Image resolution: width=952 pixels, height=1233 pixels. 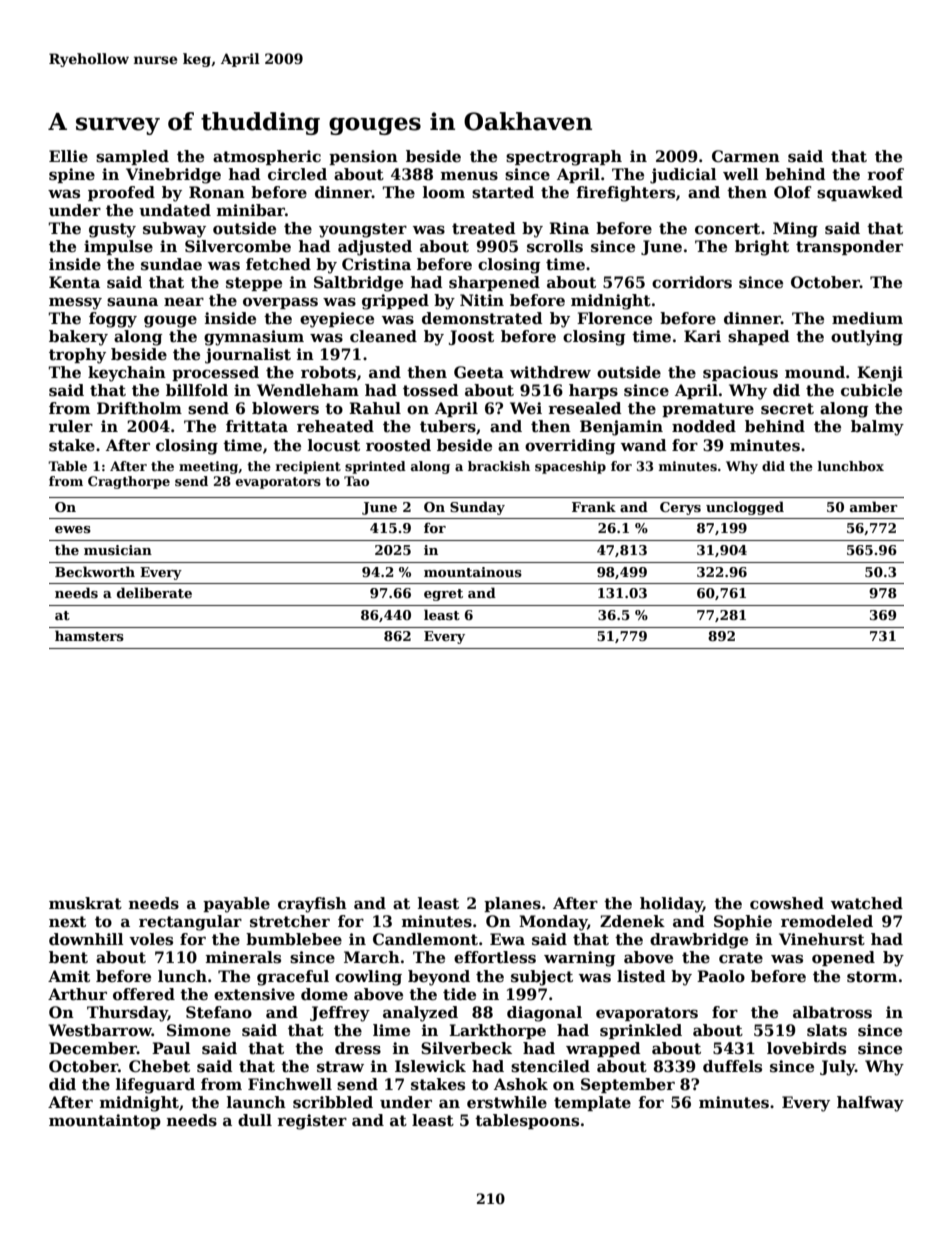 I want to click on mountaintop, so click(x=105, y=1121).
